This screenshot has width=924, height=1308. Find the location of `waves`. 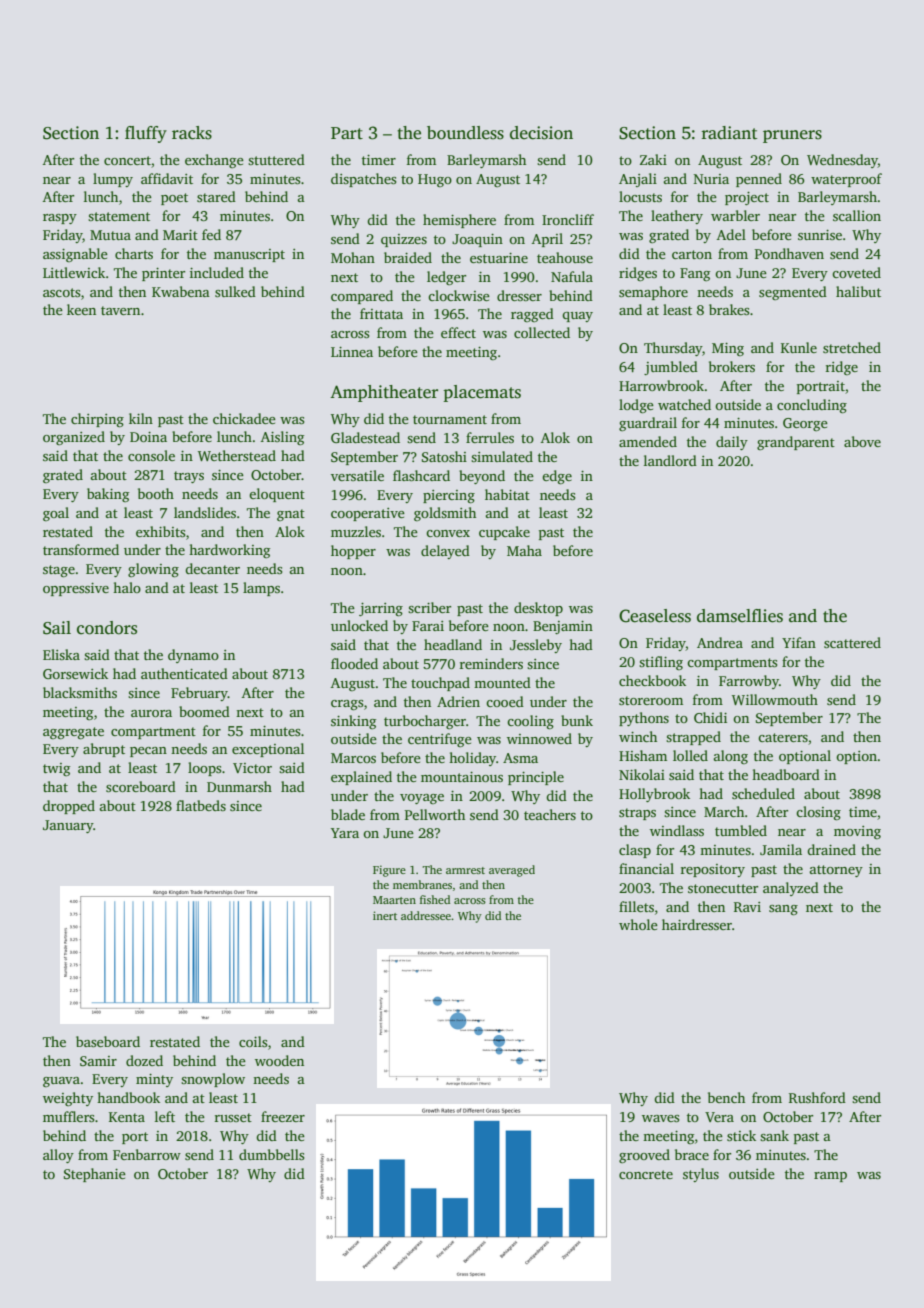

waves is located at coordinates (660, 1118).
